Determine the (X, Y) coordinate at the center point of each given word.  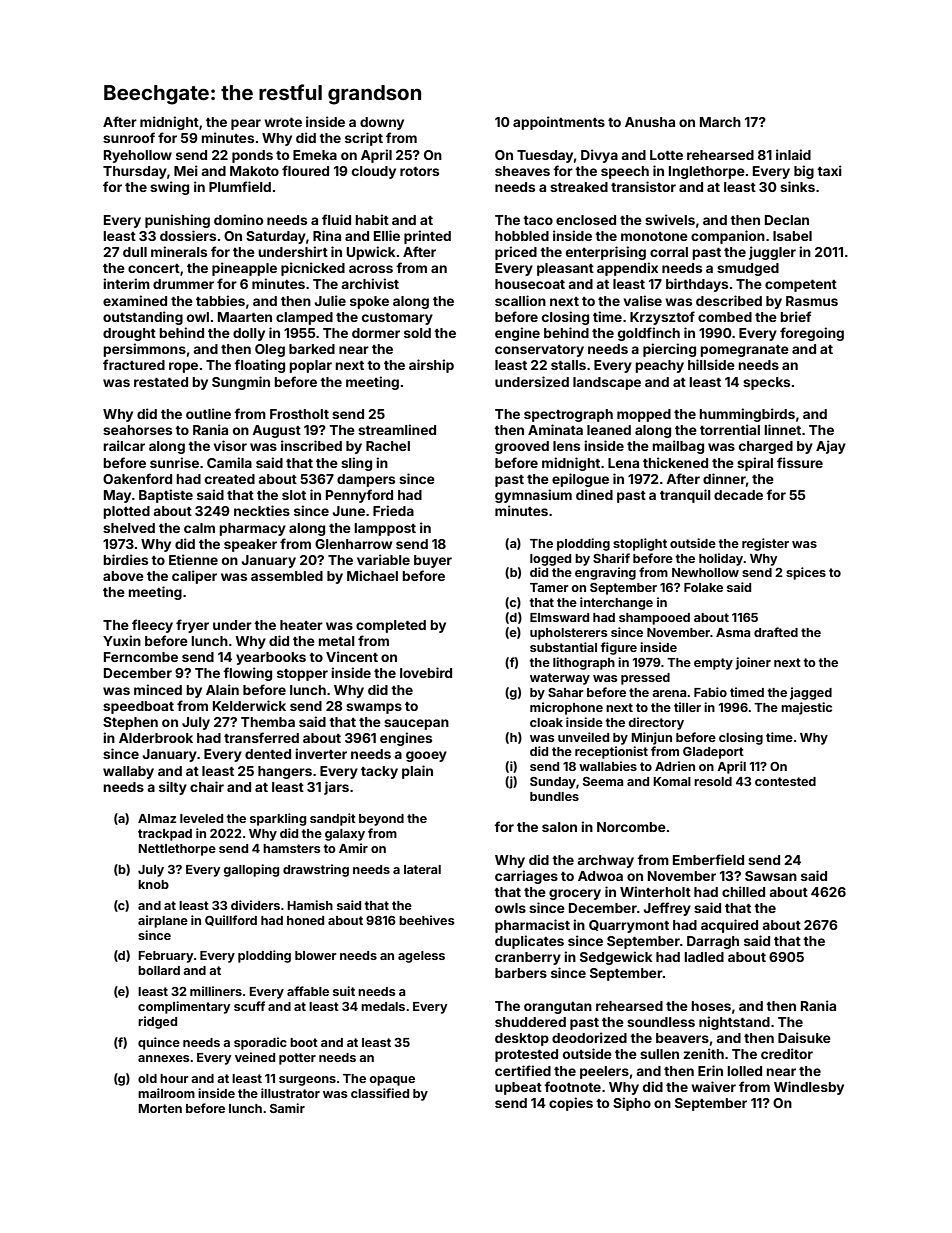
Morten (160, 1108)
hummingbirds (747, 415)
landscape (607, 383)
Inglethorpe (707, 172)
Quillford (231, 920)
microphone (566, 708)
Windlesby (809, 1088)
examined (135, 300)
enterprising (606, 253)
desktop (522, 1039)
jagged (811, 693)
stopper (302, 675)
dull (135, 252)
